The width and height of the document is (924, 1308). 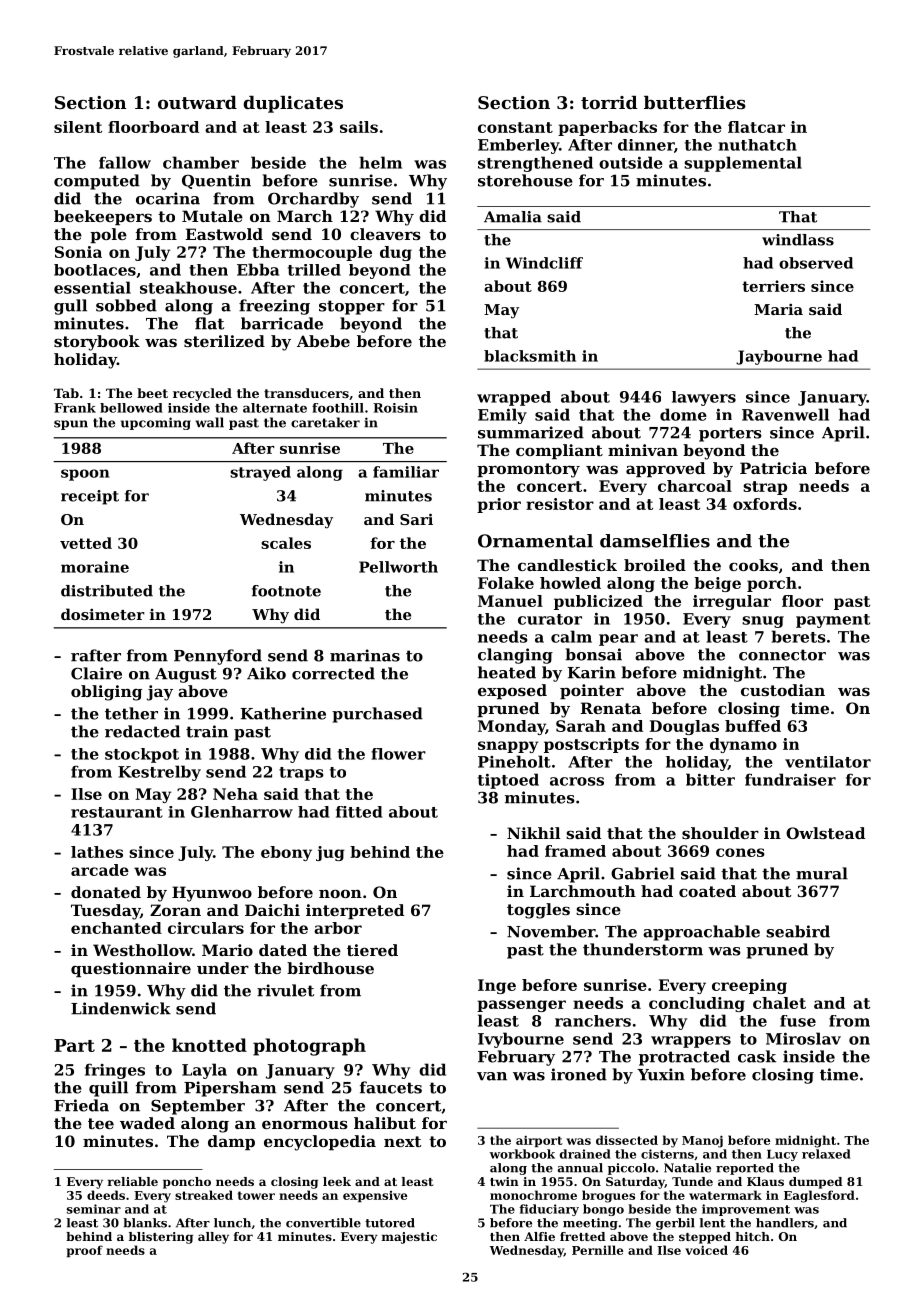 What do you see at coordinates (395, 408) in the document?
I see `Roisin` at bounding box center [395, 408].
